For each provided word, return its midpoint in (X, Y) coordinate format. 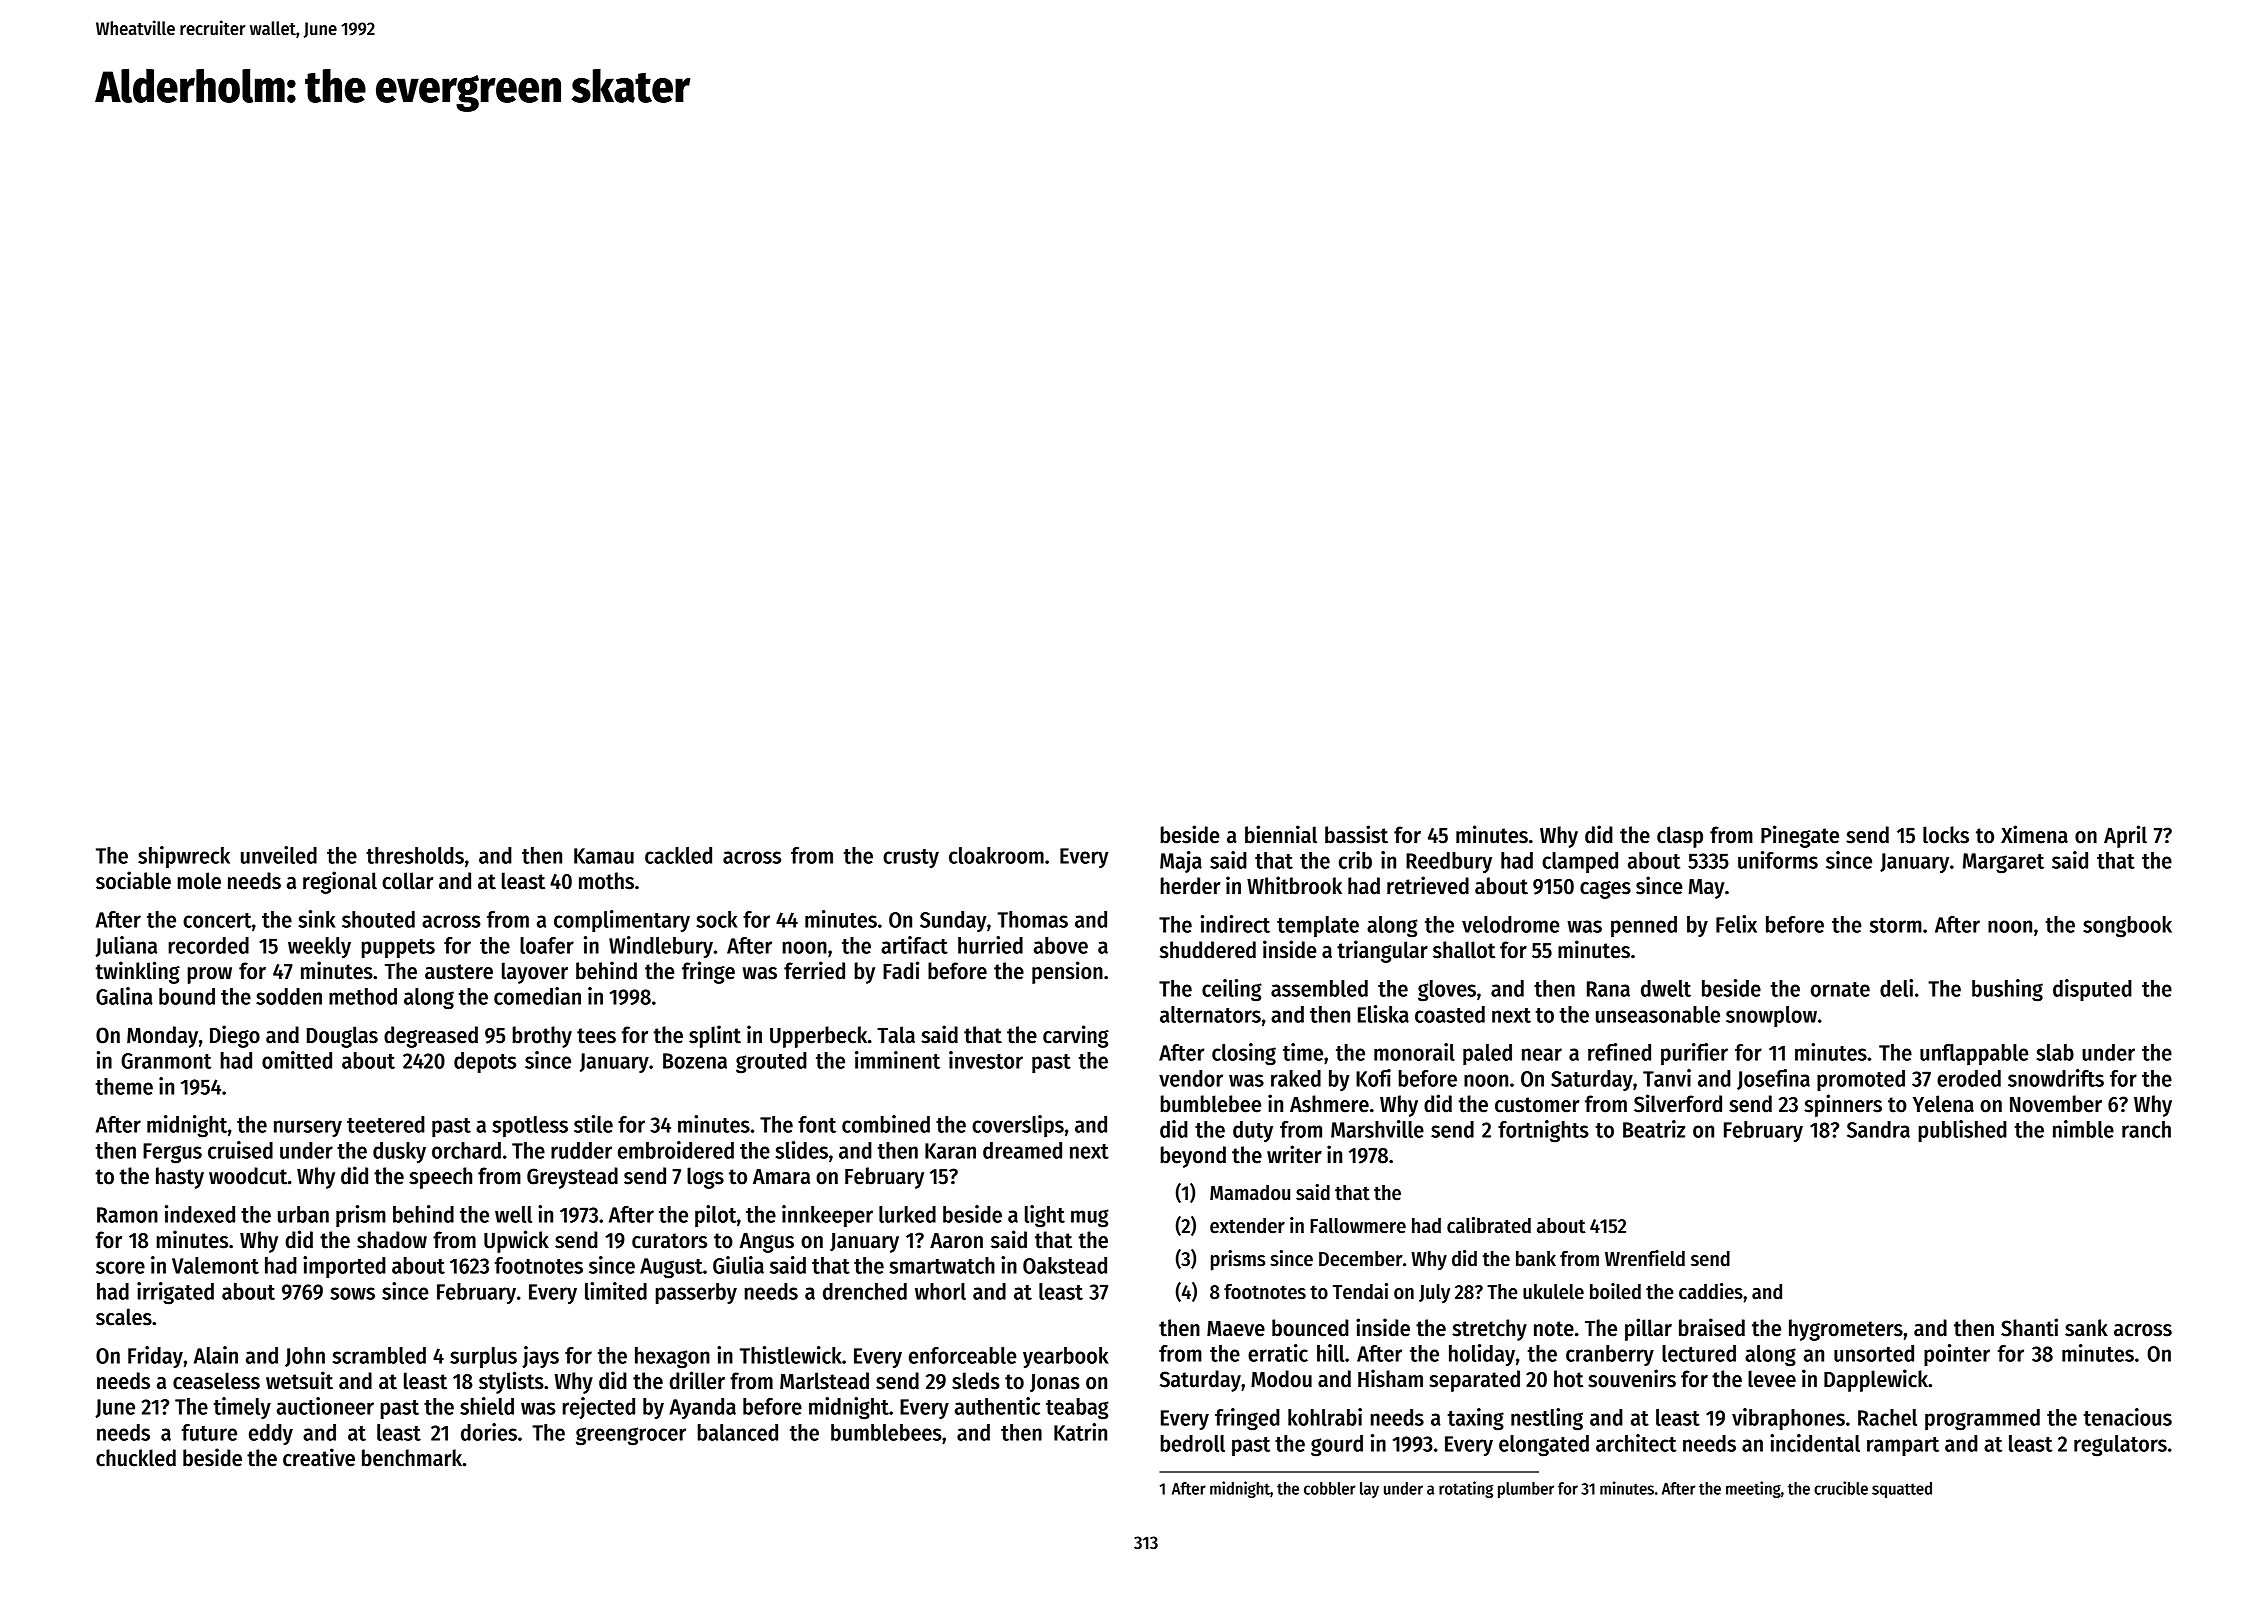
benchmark (412, 1458)
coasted (1450, 1014)
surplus (483, 1357)
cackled (678, 855)
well (513, 1214)
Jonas (1055, 1383)
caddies (1711, 1291)
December (1361, 1259)
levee (1772, 1379)
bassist (1356, 834)
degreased (431, 1037)
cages (1605, 890)
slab (2055, 1052)
